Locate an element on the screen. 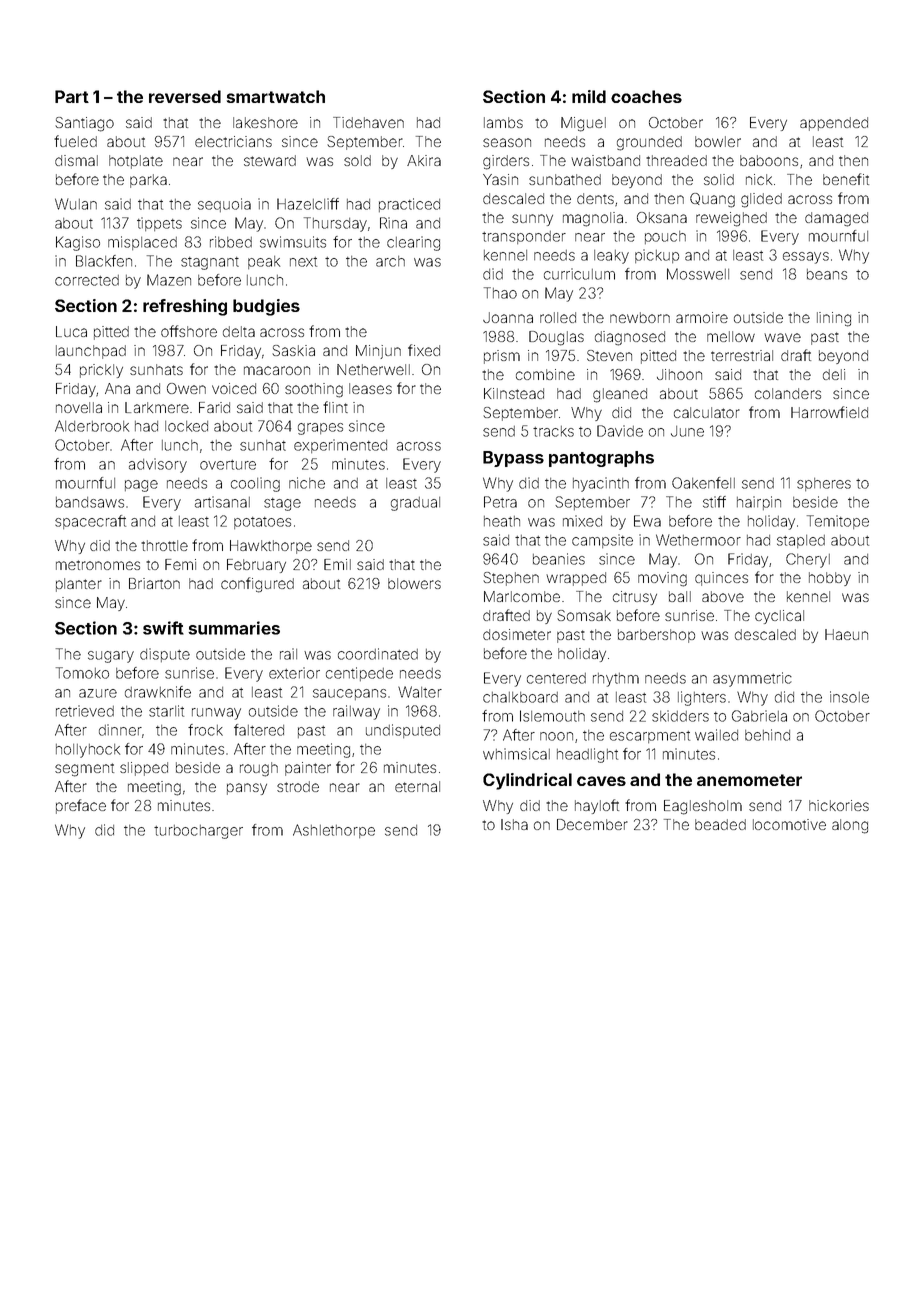 The image size is (924, 1308). curriculum is located at coordinates (579, 274).
